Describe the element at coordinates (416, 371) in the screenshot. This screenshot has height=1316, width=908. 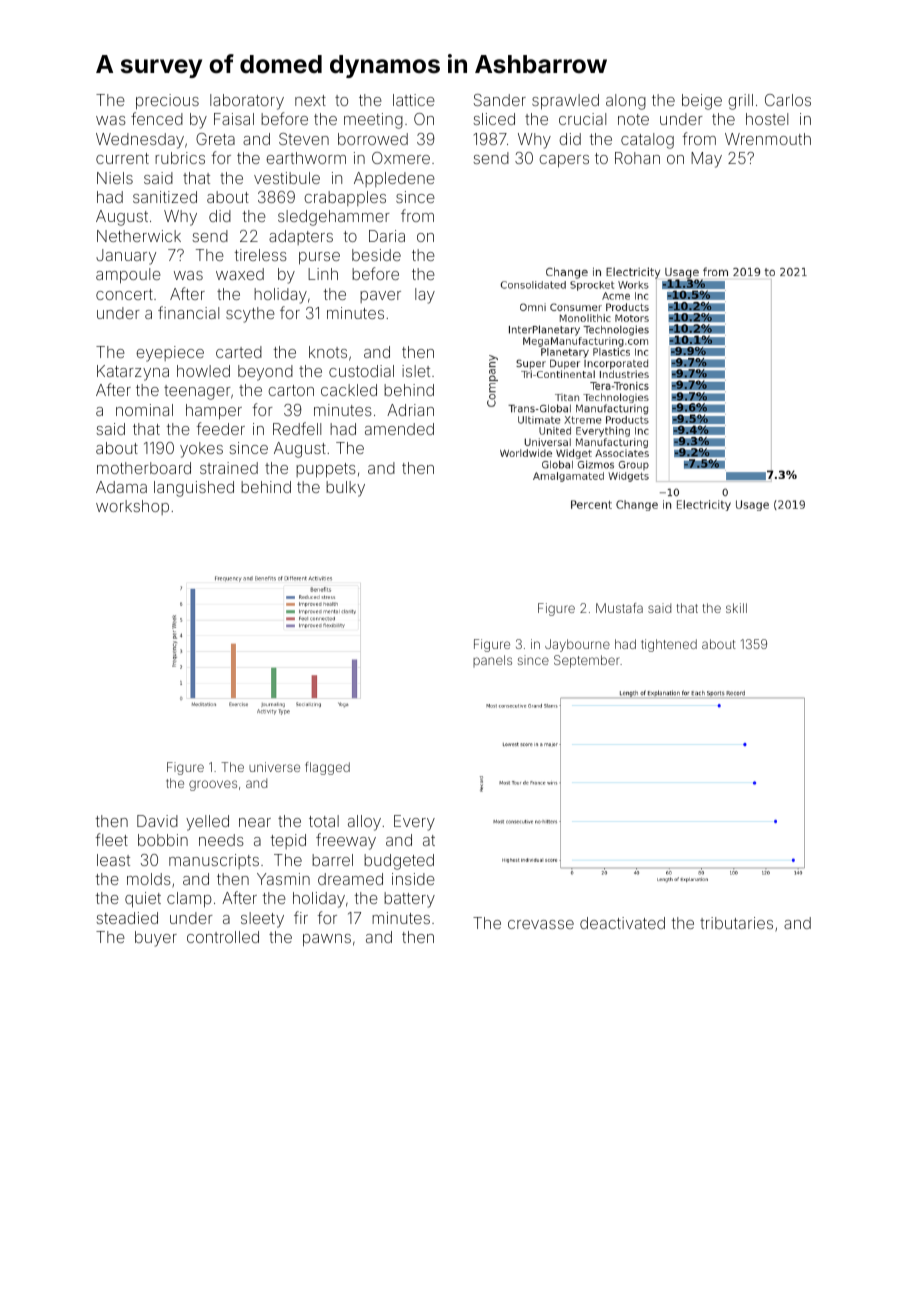
I see `islet` at that location.
